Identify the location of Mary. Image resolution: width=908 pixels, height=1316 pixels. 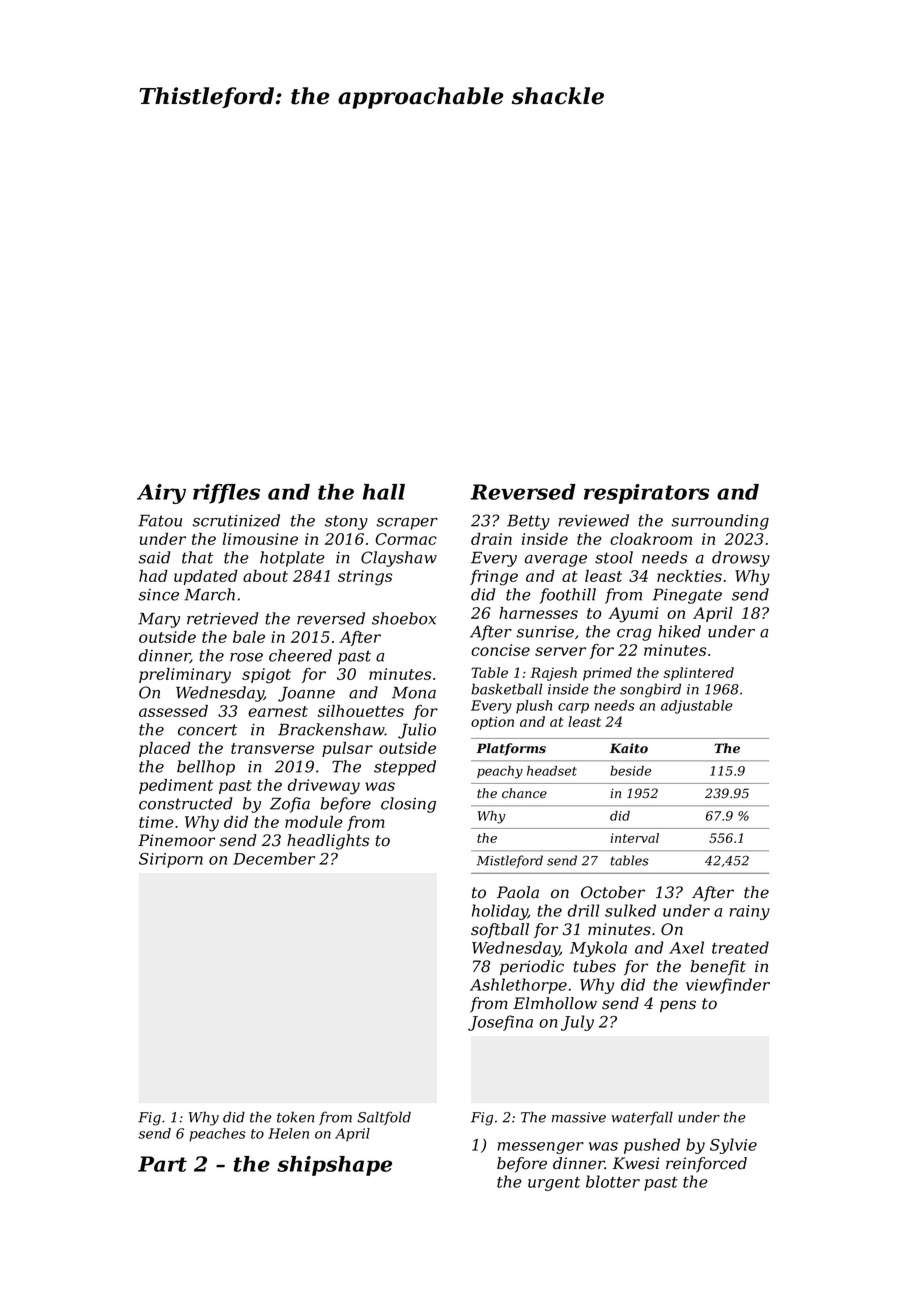
(159, 620).
